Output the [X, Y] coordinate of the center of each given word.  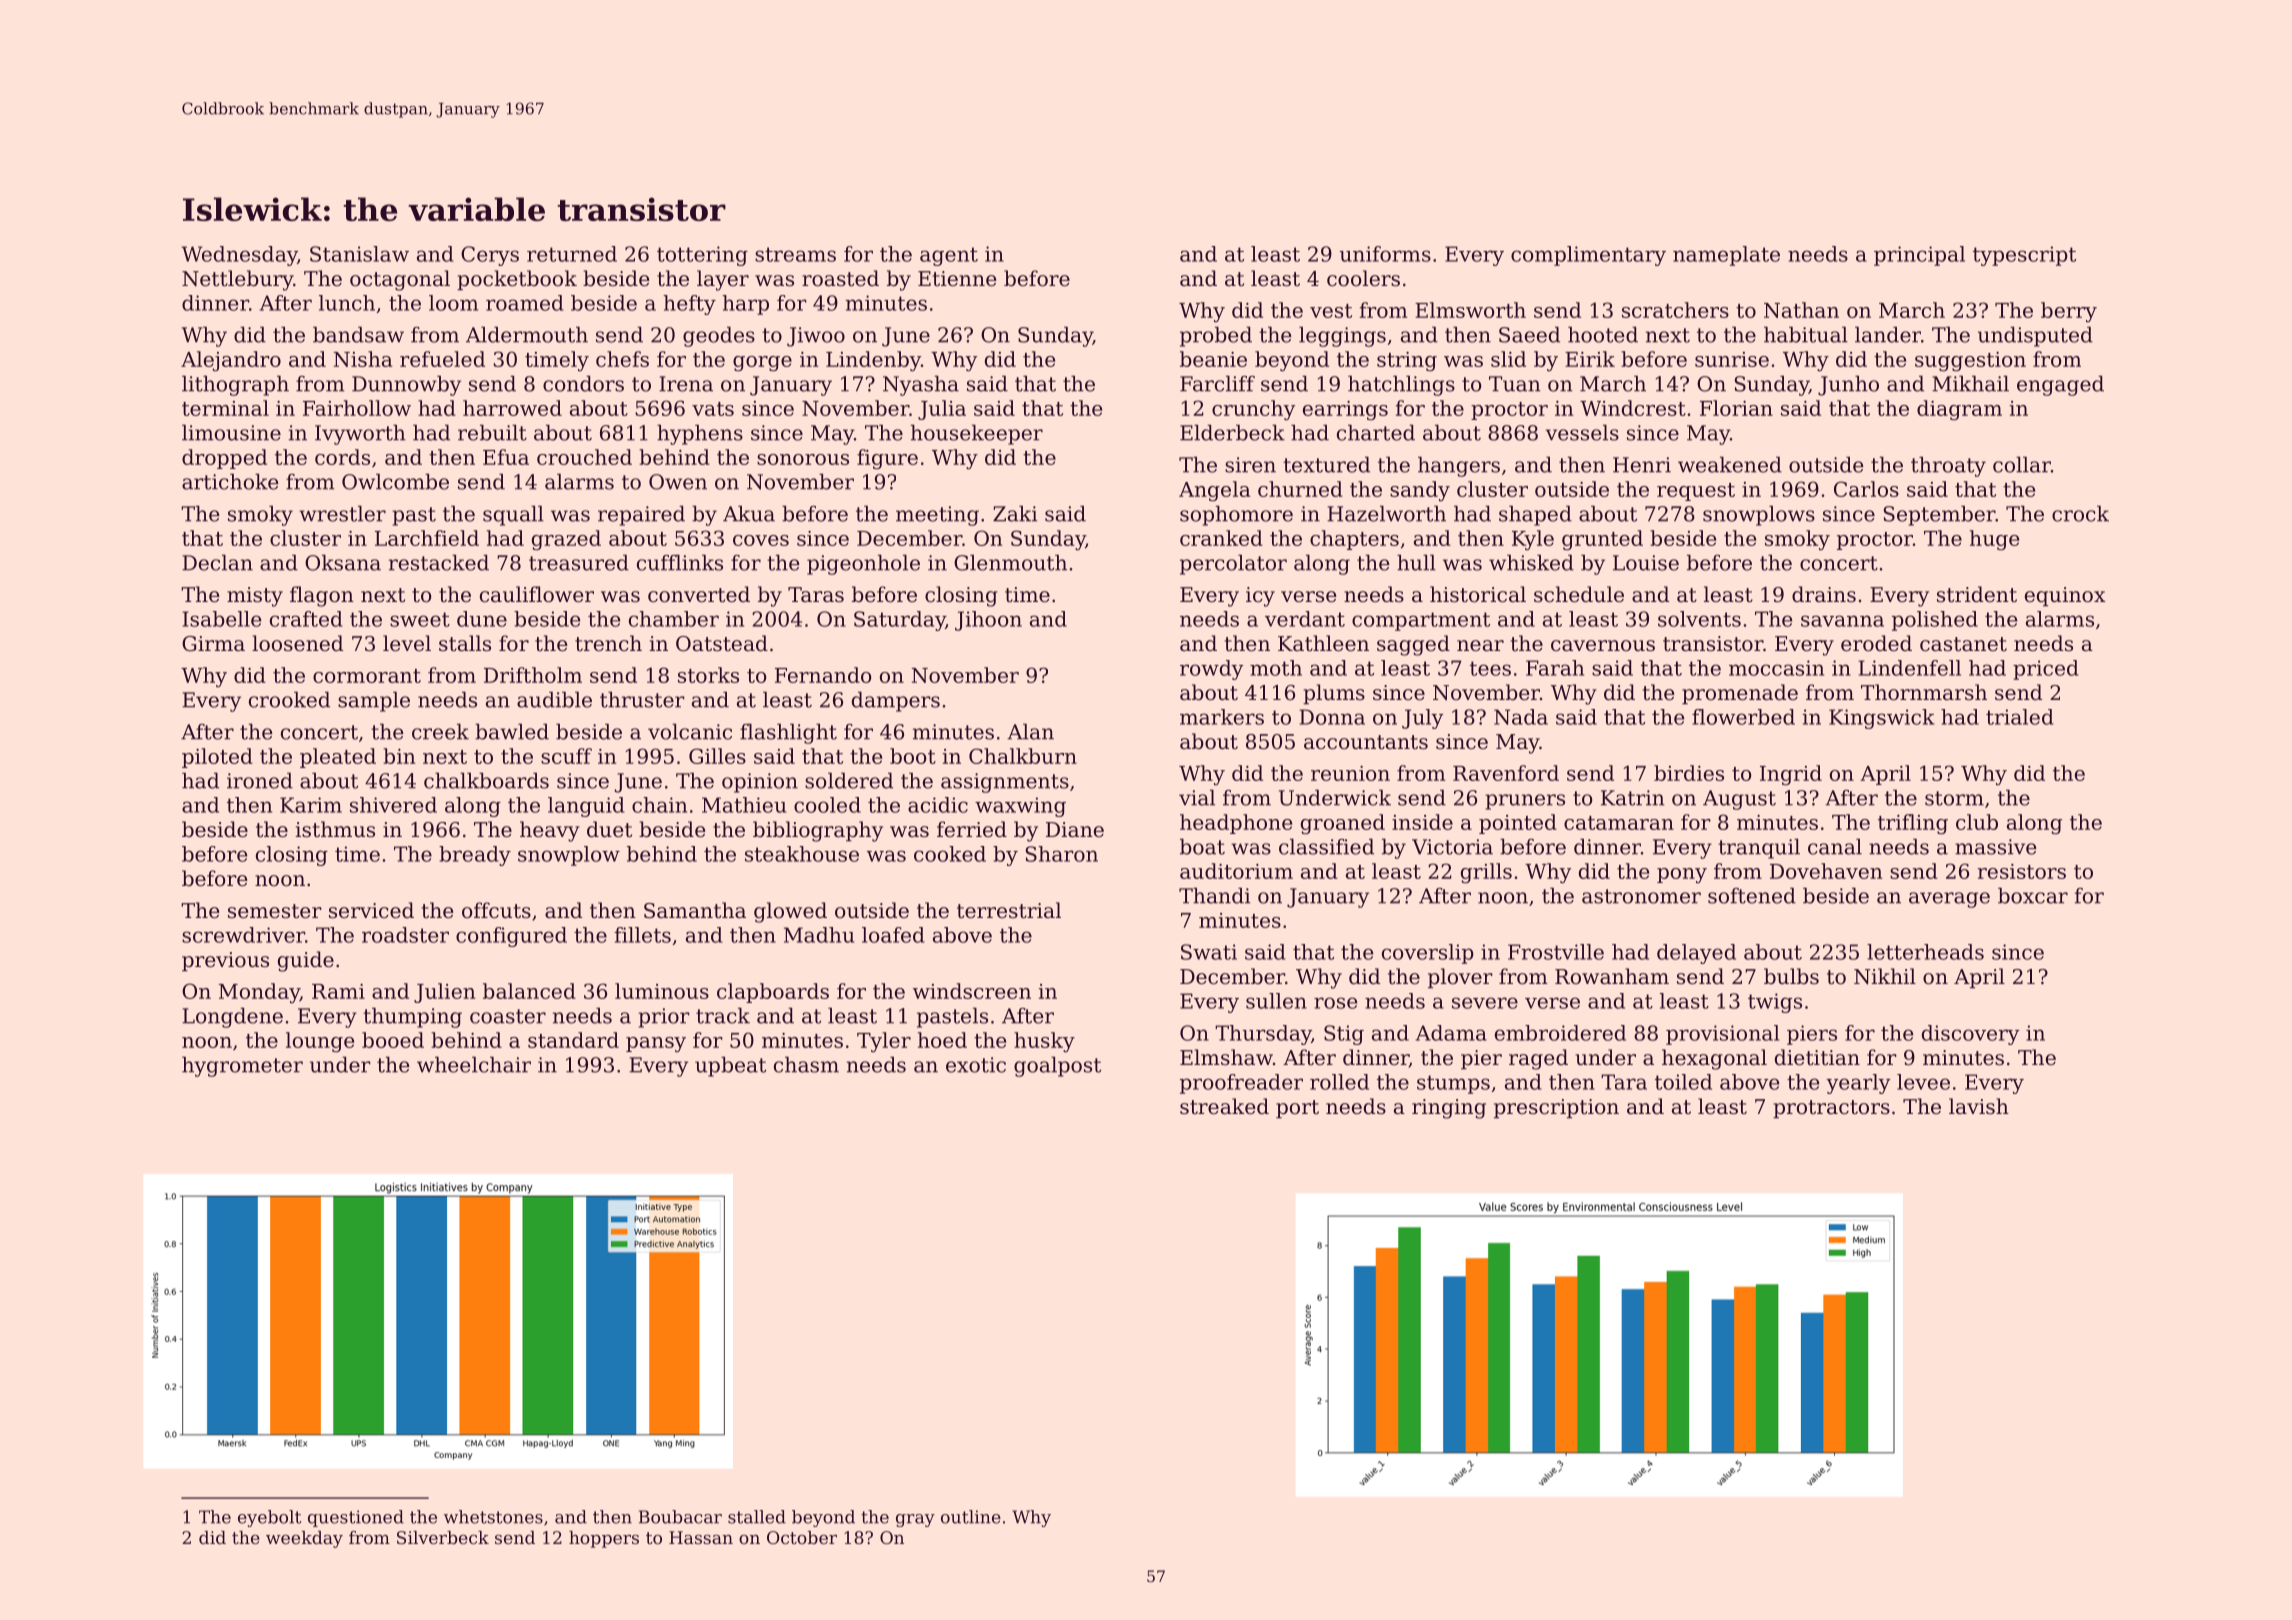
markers [1222, 717]
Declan [217, 562]
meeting [937, 516]
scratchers [1675, 310]
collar [2022, 464]
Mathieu [744, 805]
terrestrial [1009, 910]
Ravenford [1506, 773]
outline [971, 1517]
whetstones [493, 1517]
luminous [662, 991]
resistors [2022, 871]
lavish [1979, 1106]
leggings [1342, 336]
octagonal [400, 280]
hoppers [604, 1539]
